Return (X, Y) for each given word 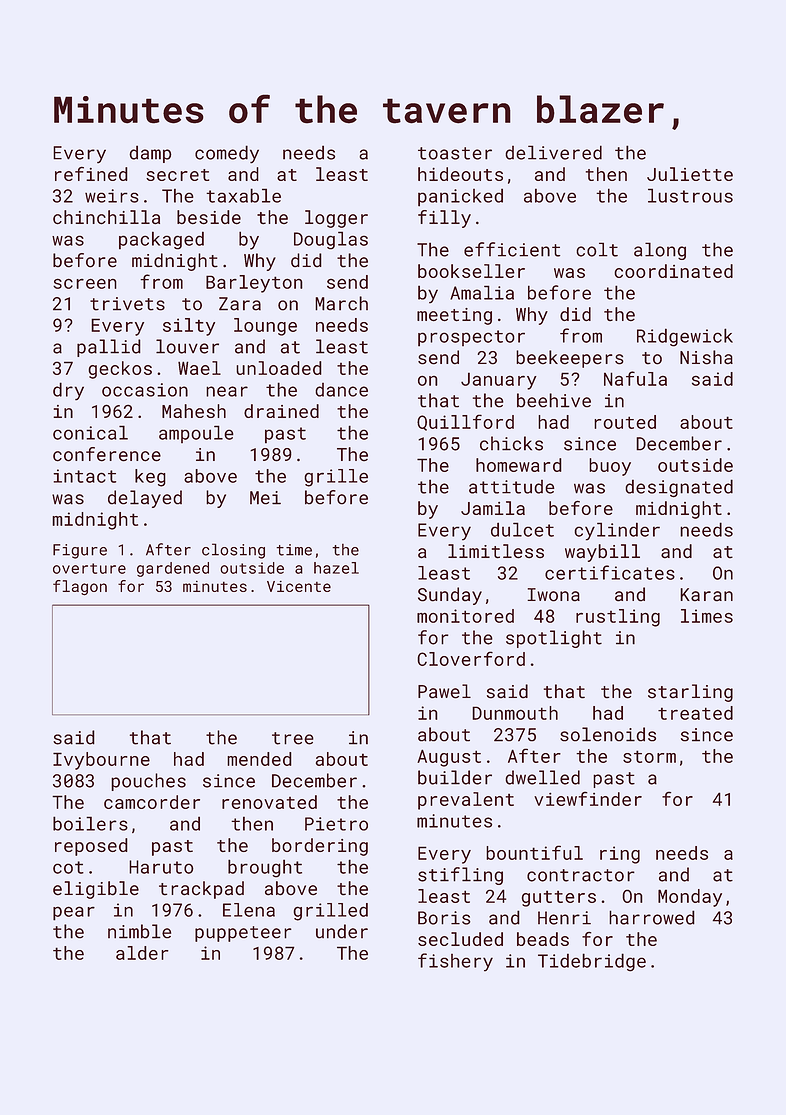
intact (84, 476)
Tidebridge (592, 962)
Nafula (635, 378)
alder (142, 953)
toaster (455, 153)
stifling (460, 876)
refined (91, 174)
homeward (519, 465)
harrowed (652, 917)
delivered (553, 152)
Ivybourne (101, 761)
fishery (455, 962)
